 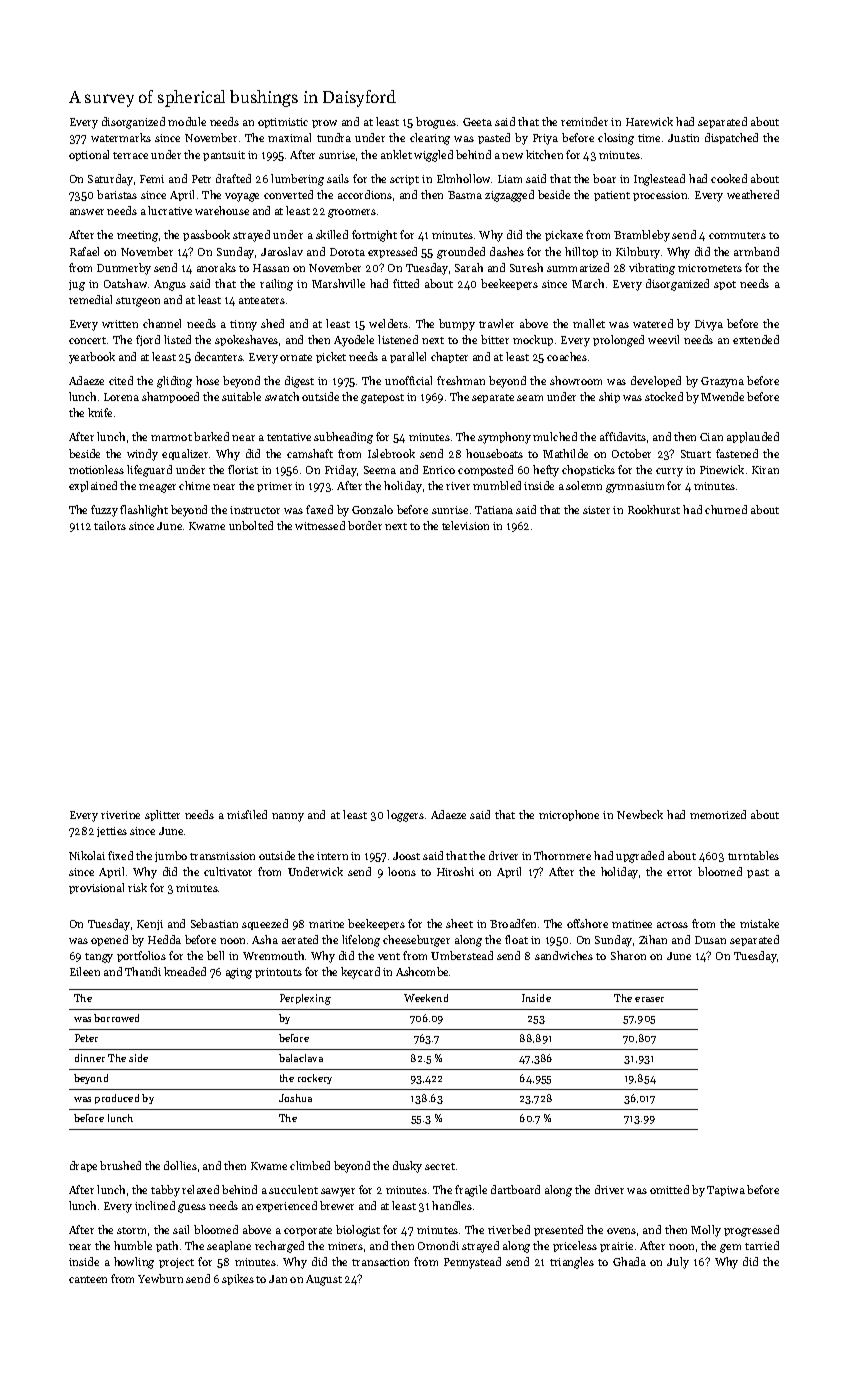 I want to click on miners, so click(x=345, y=1246).
